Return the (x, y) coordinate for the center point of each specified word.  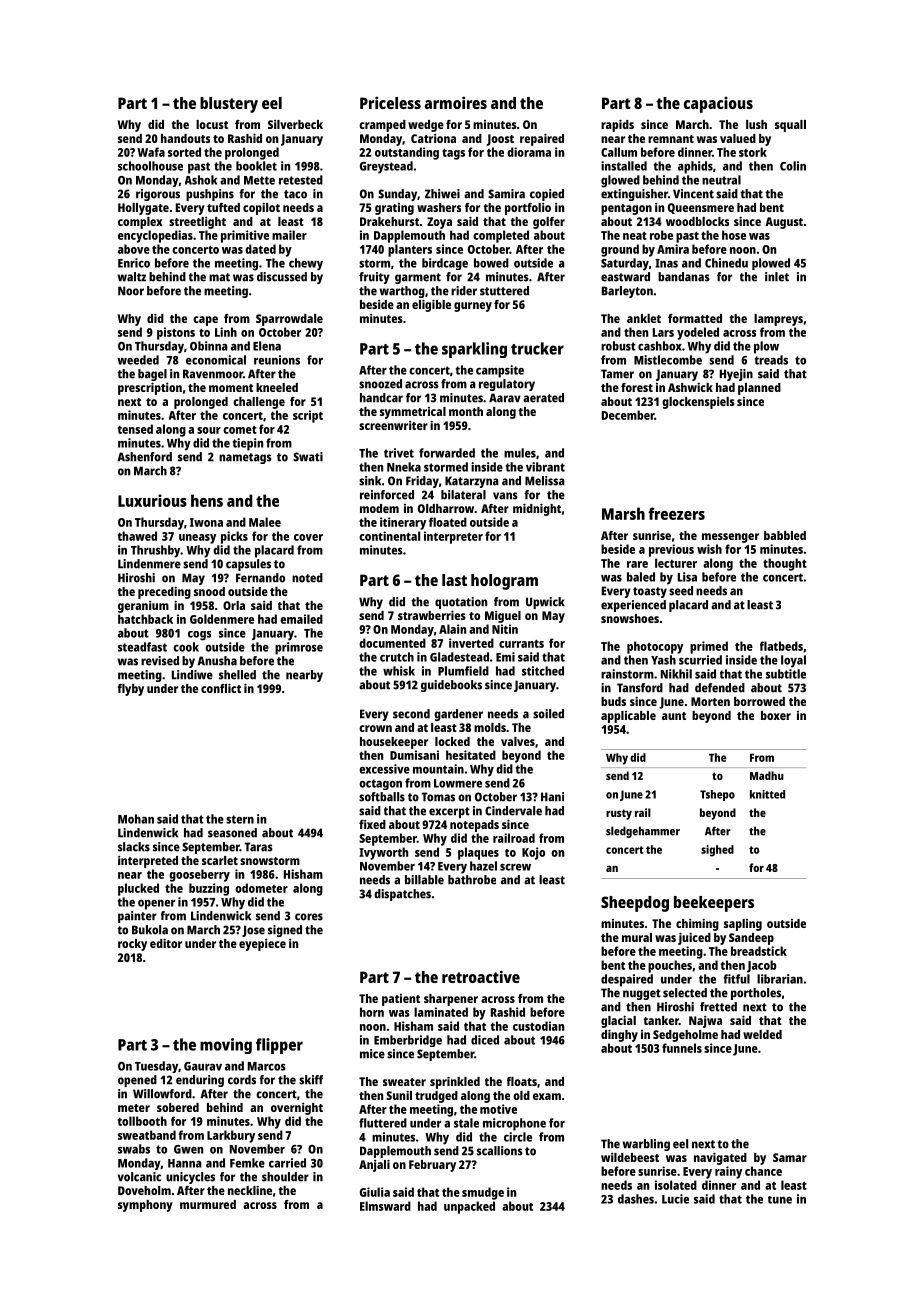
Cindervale (513, 811)
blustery (229, 105)
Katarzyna (472, 482)
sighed (717, 851)
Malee (265, 522)
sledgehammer (643, 832)
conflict (221, 688)
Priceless (390, 102)
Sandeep (751, 939)
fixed (372, 824)
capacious (718, 105)
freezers (676, 513)
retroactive (481, 976)
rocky (132, 945)
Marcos (267, 1066)
